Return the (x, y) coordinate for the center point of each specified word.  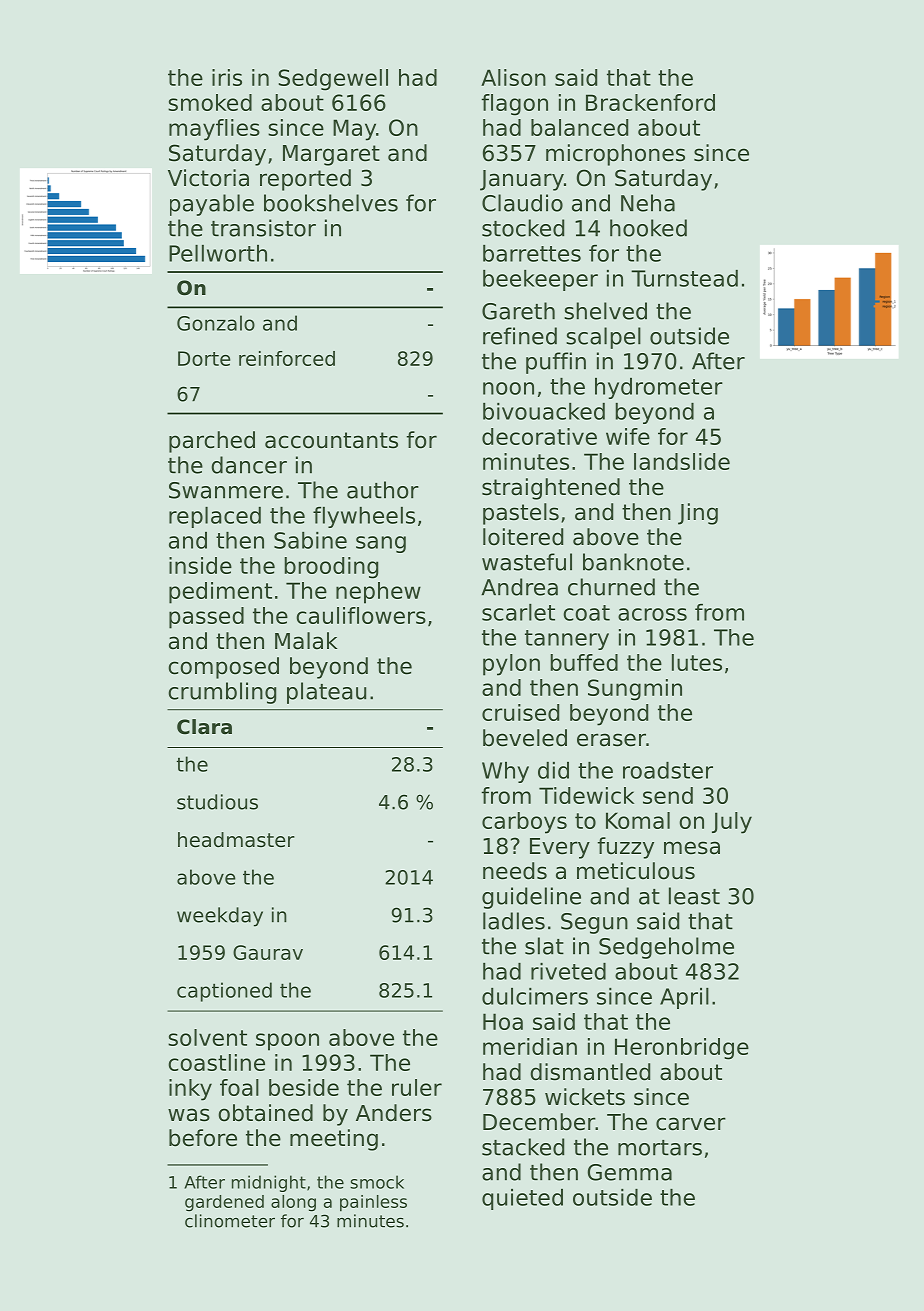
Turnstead (684, 278)
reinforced (287, 358)
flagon (514, 105)
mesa (692, 848)
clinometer (230, 1221)
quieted (522, 1199)
